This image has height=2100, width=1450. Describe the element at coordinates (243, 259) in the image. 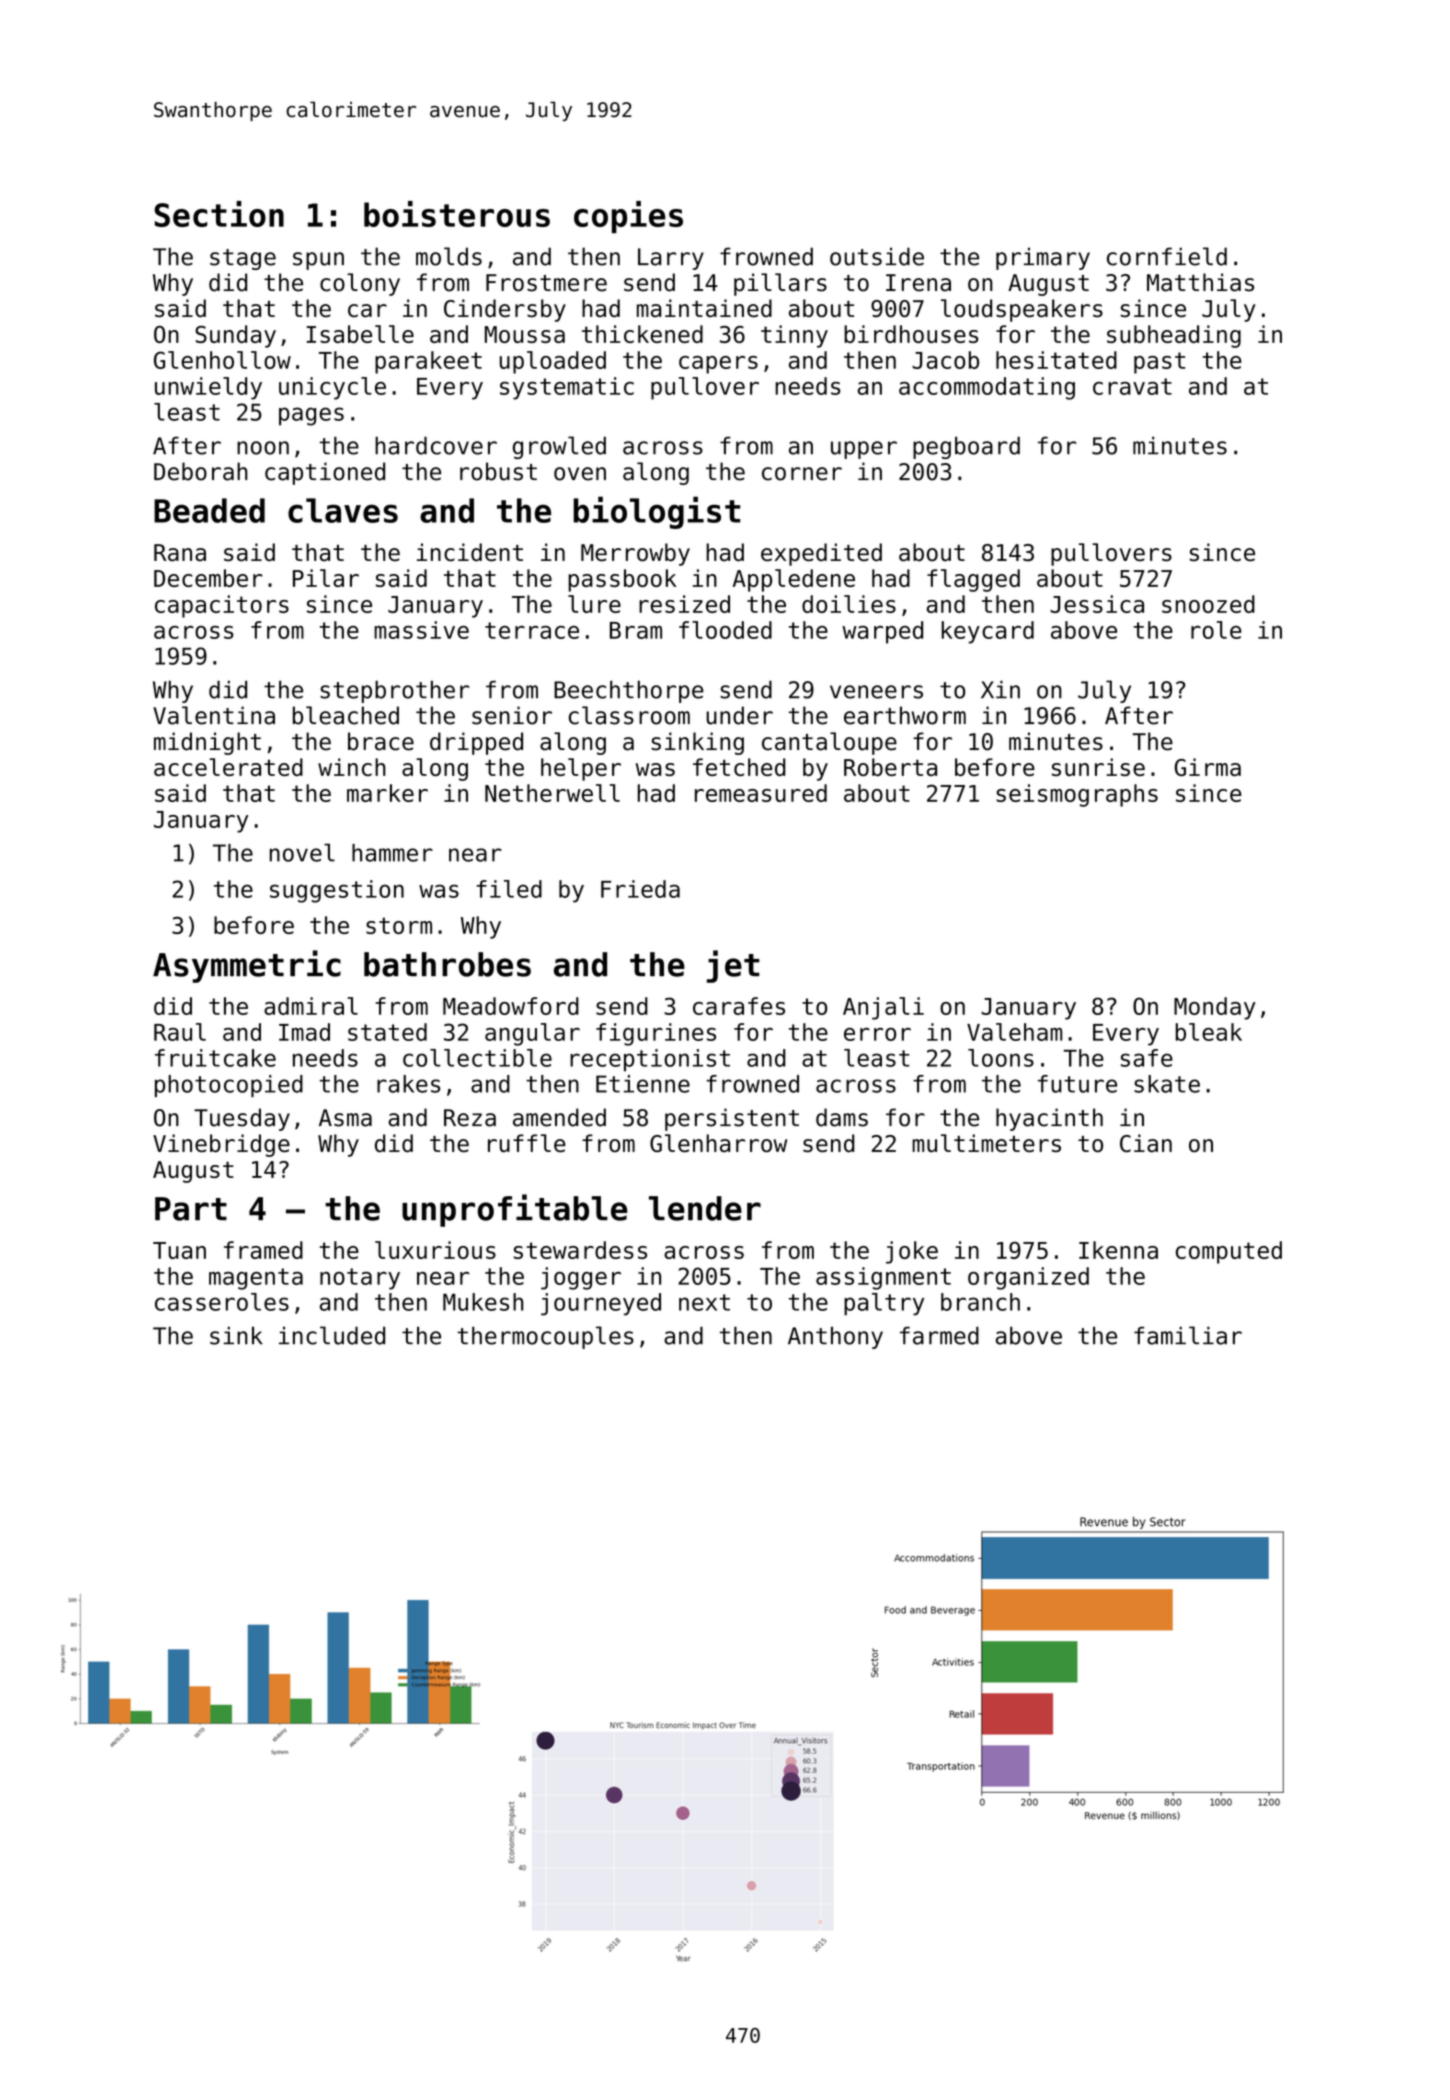

I see `stage` at that location.
